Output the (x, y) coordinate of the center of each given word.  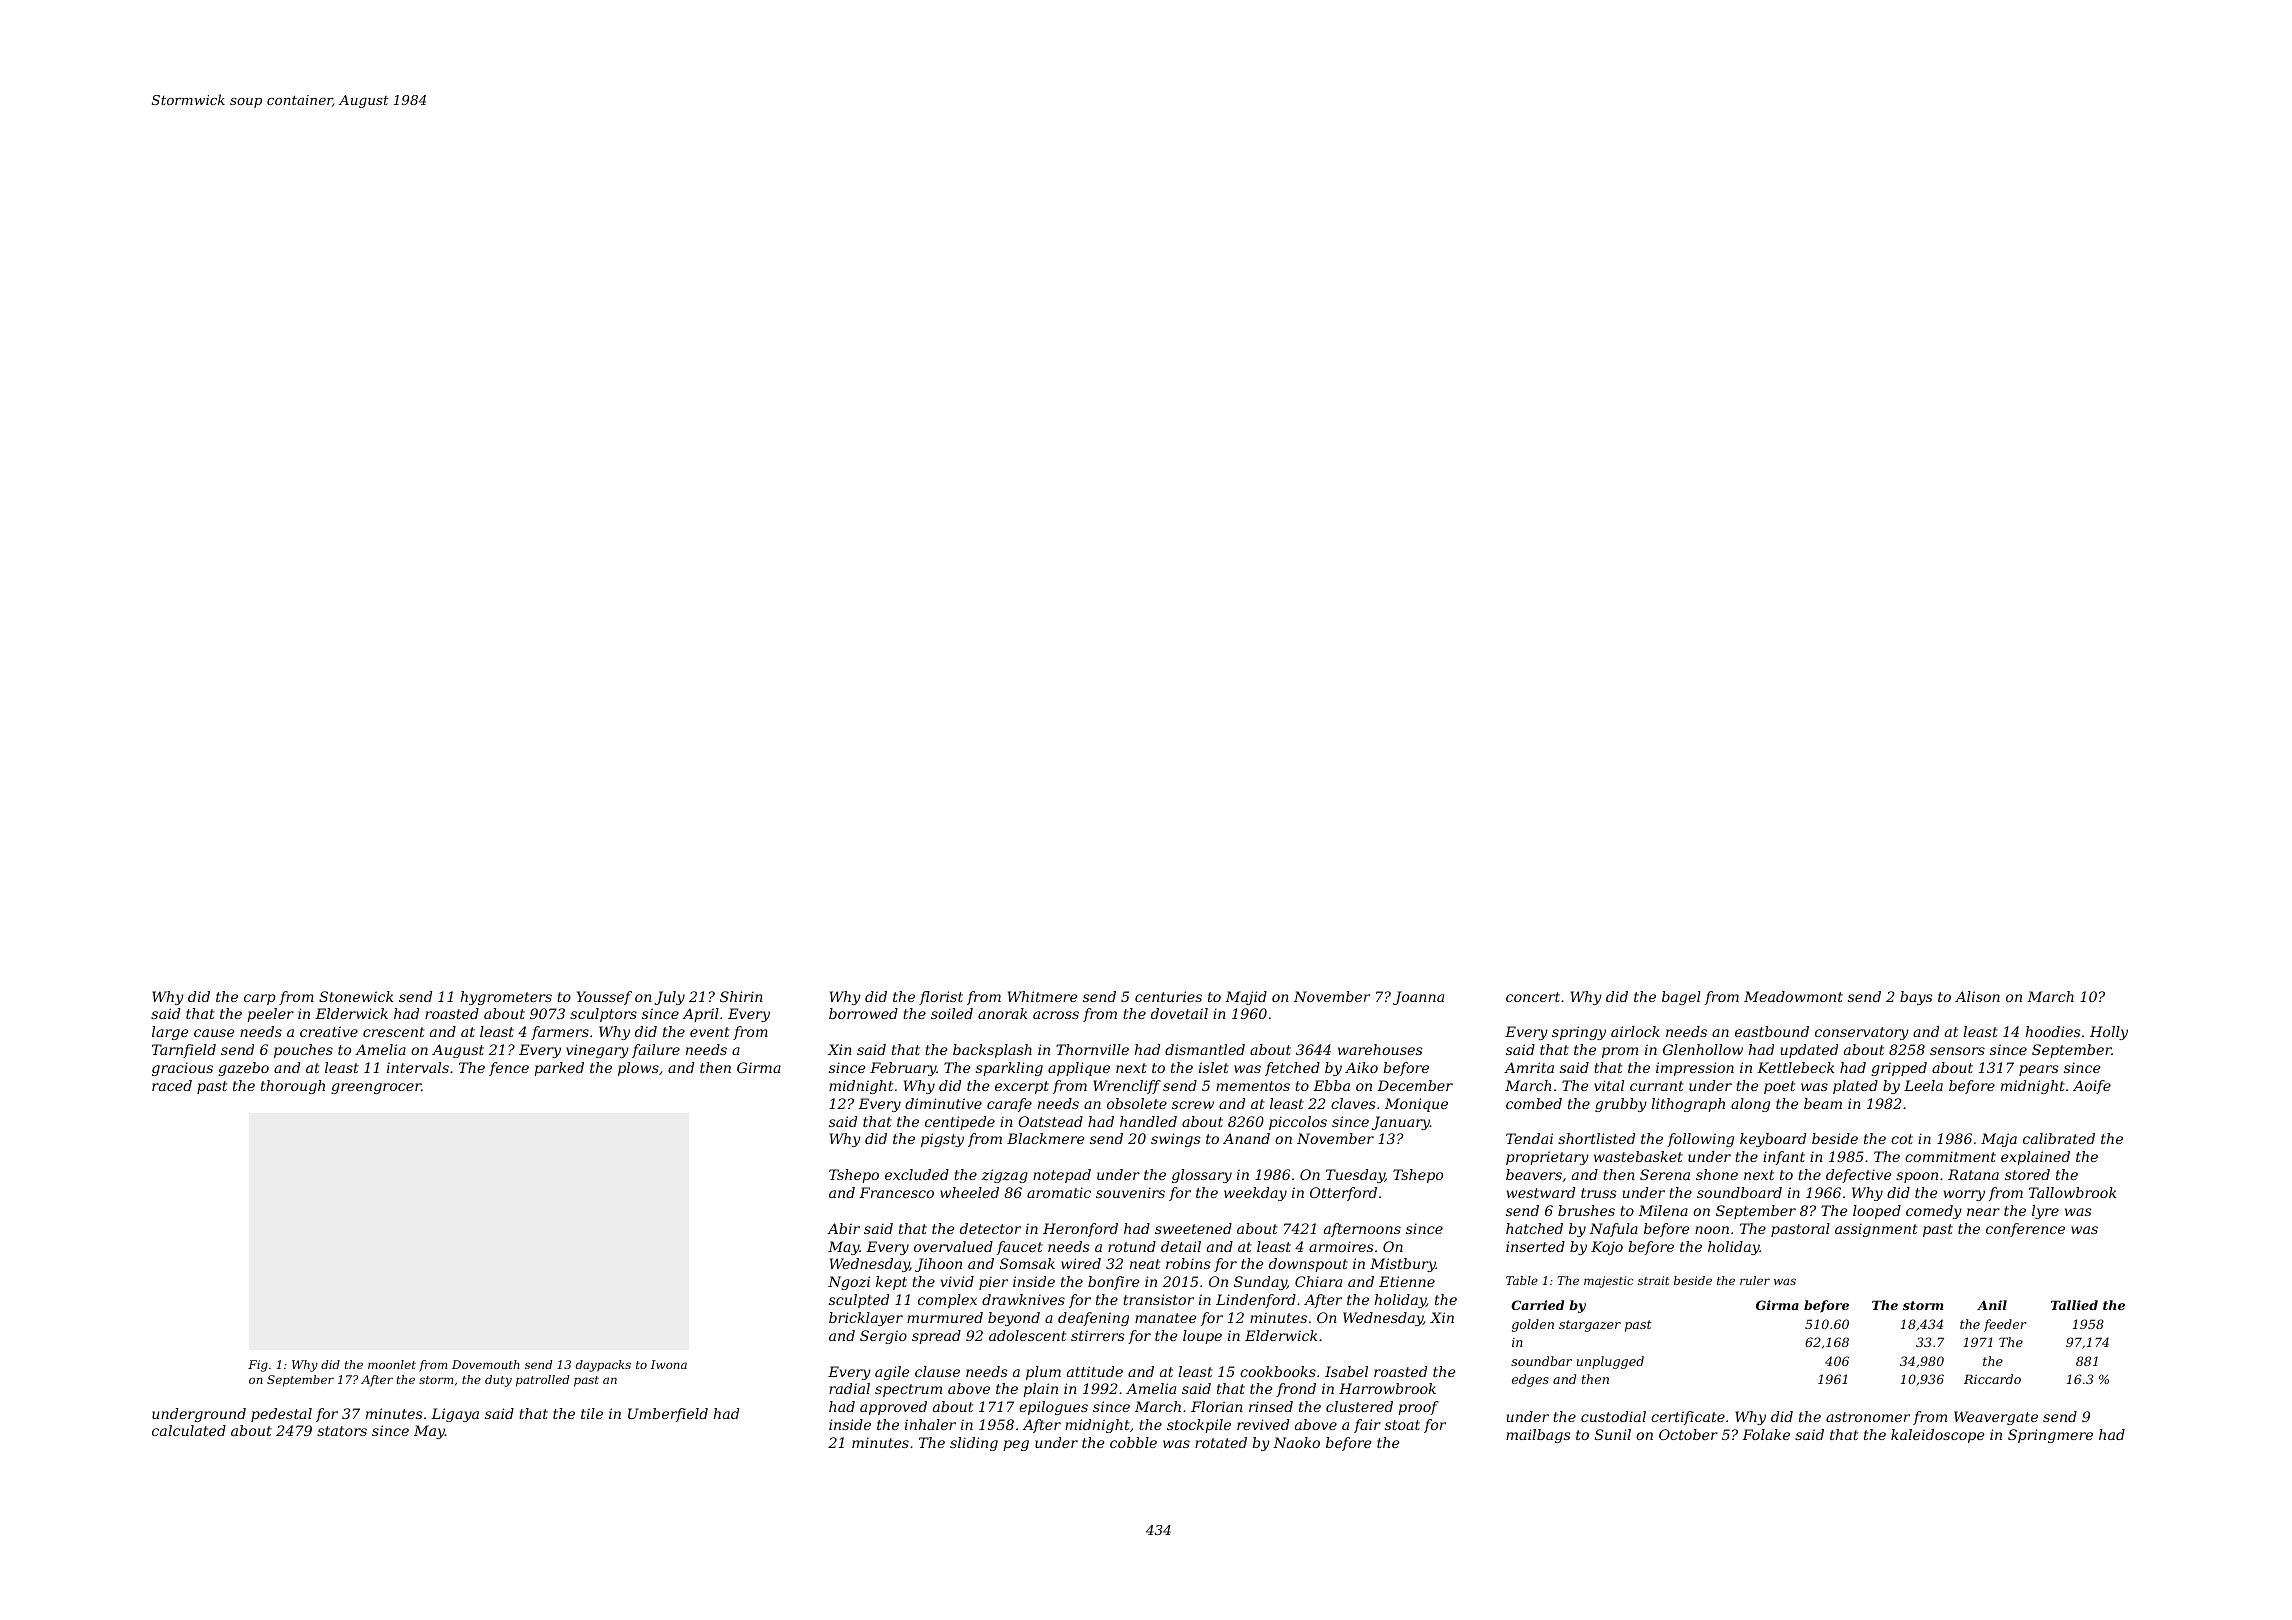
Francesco (896, 1192)
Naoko (1296, 1442)
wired (1081, 1263)
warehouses (1380, 1049)
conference (2025, 1230)
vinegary (597, 1051)
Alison (1977, 996)
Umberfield (668, 1415)
